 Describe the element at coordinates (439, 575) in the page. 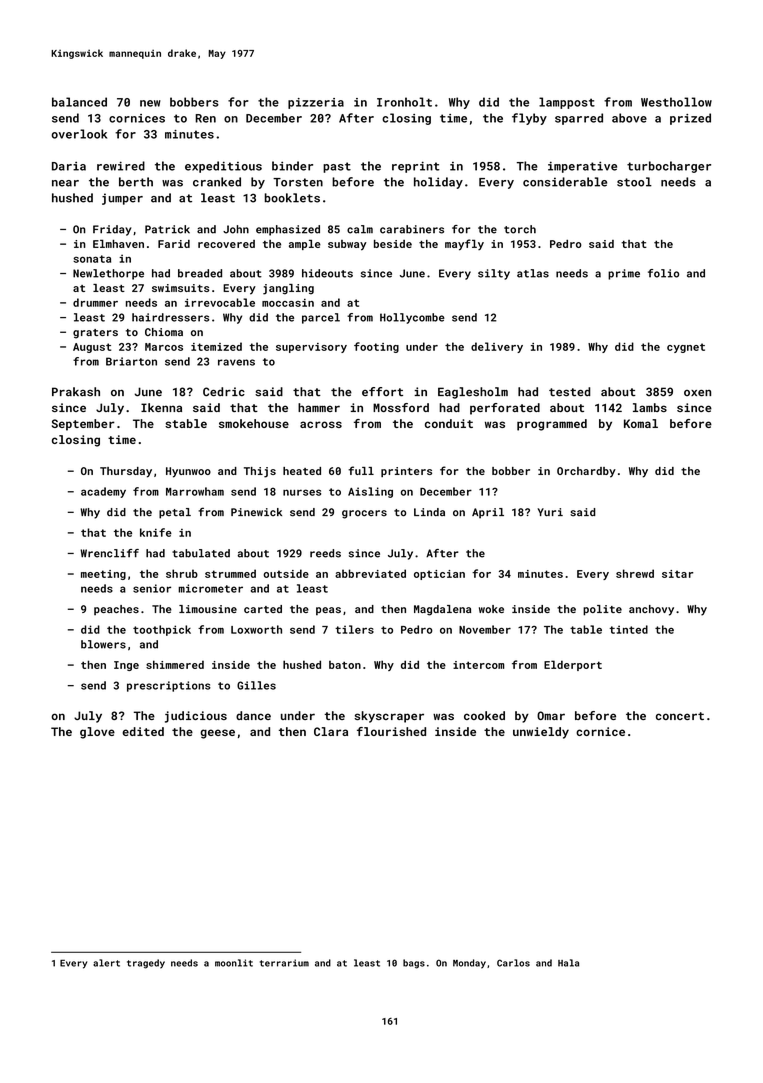

I see `optician` at that location.
